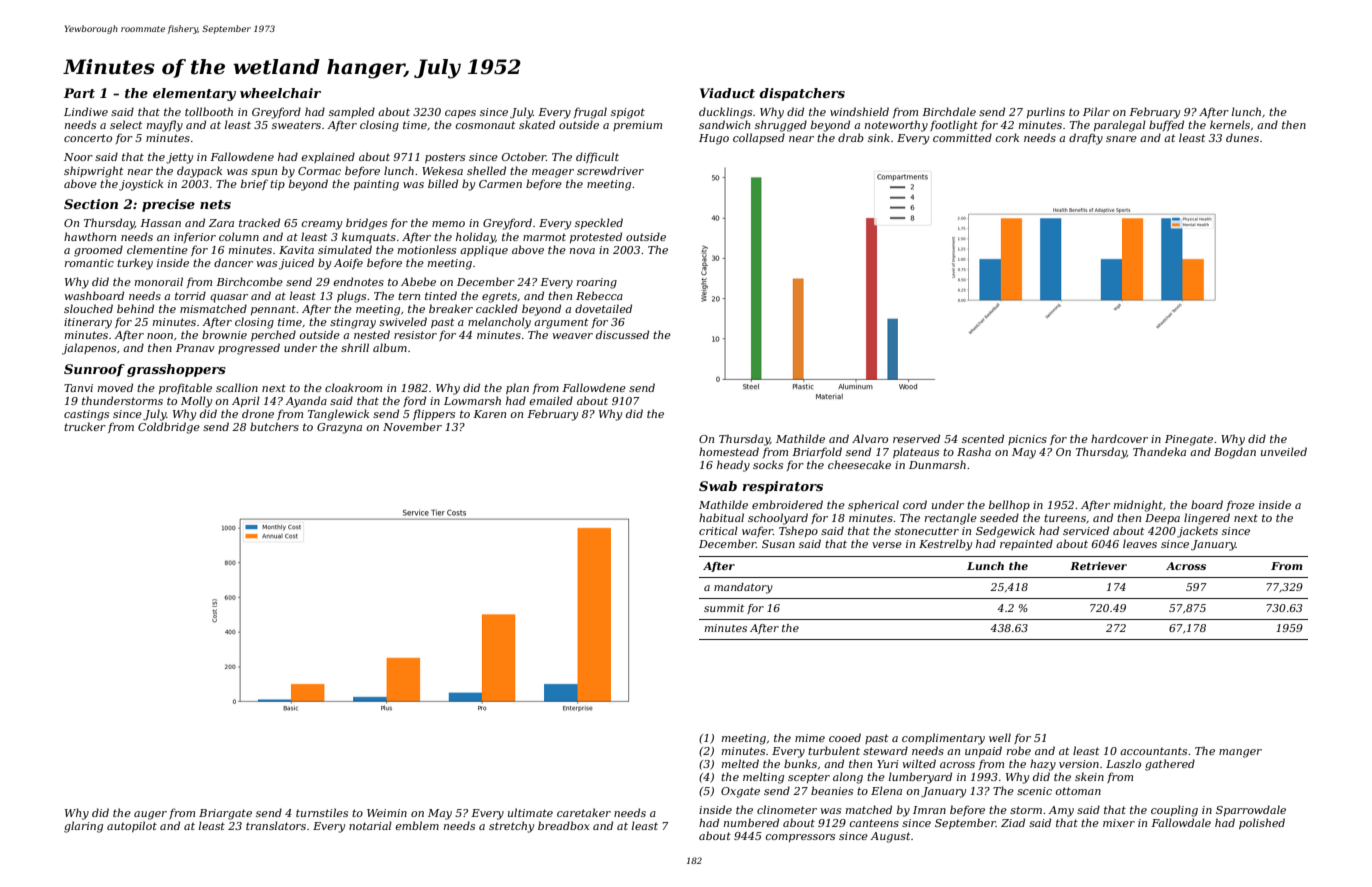 The width and height of the screenshot is (1372, 887). Describe the element at coordinates (190, 295) in the screenshot. I see `torrid` at that location.
